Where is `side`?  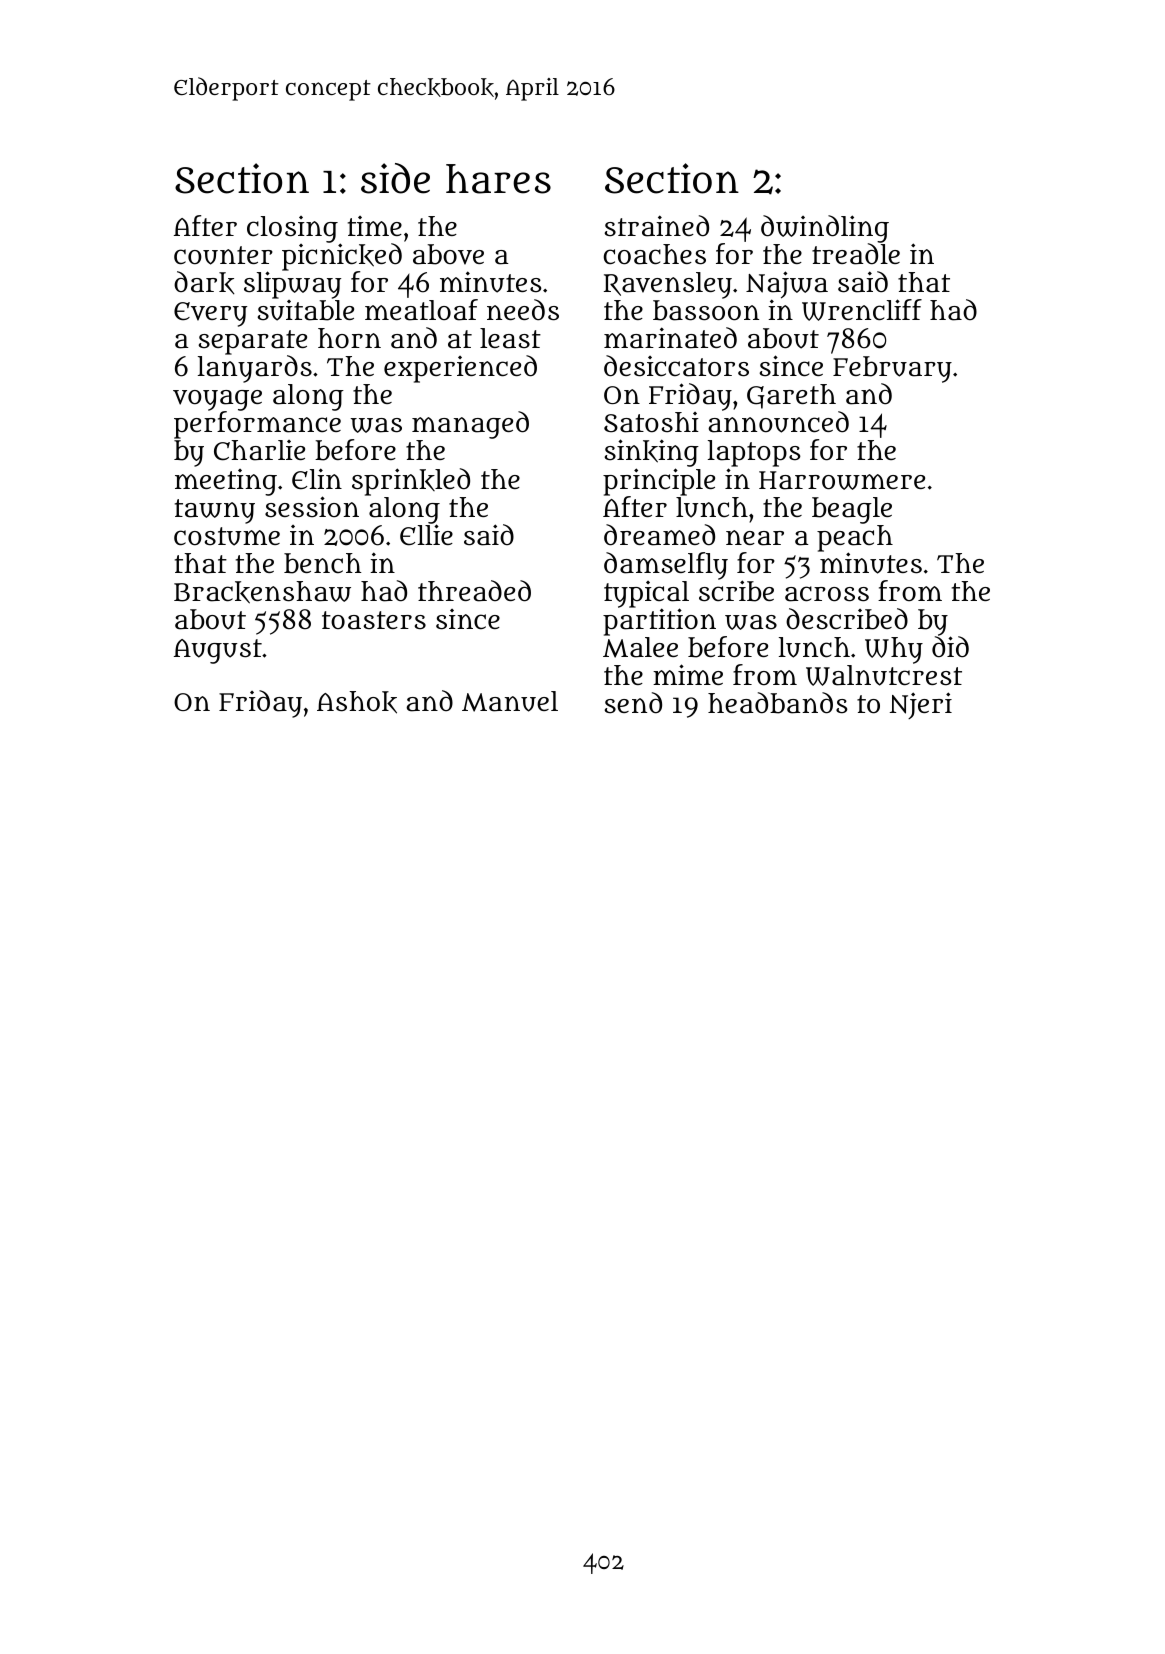 side is located at coordinates (395, 178).
